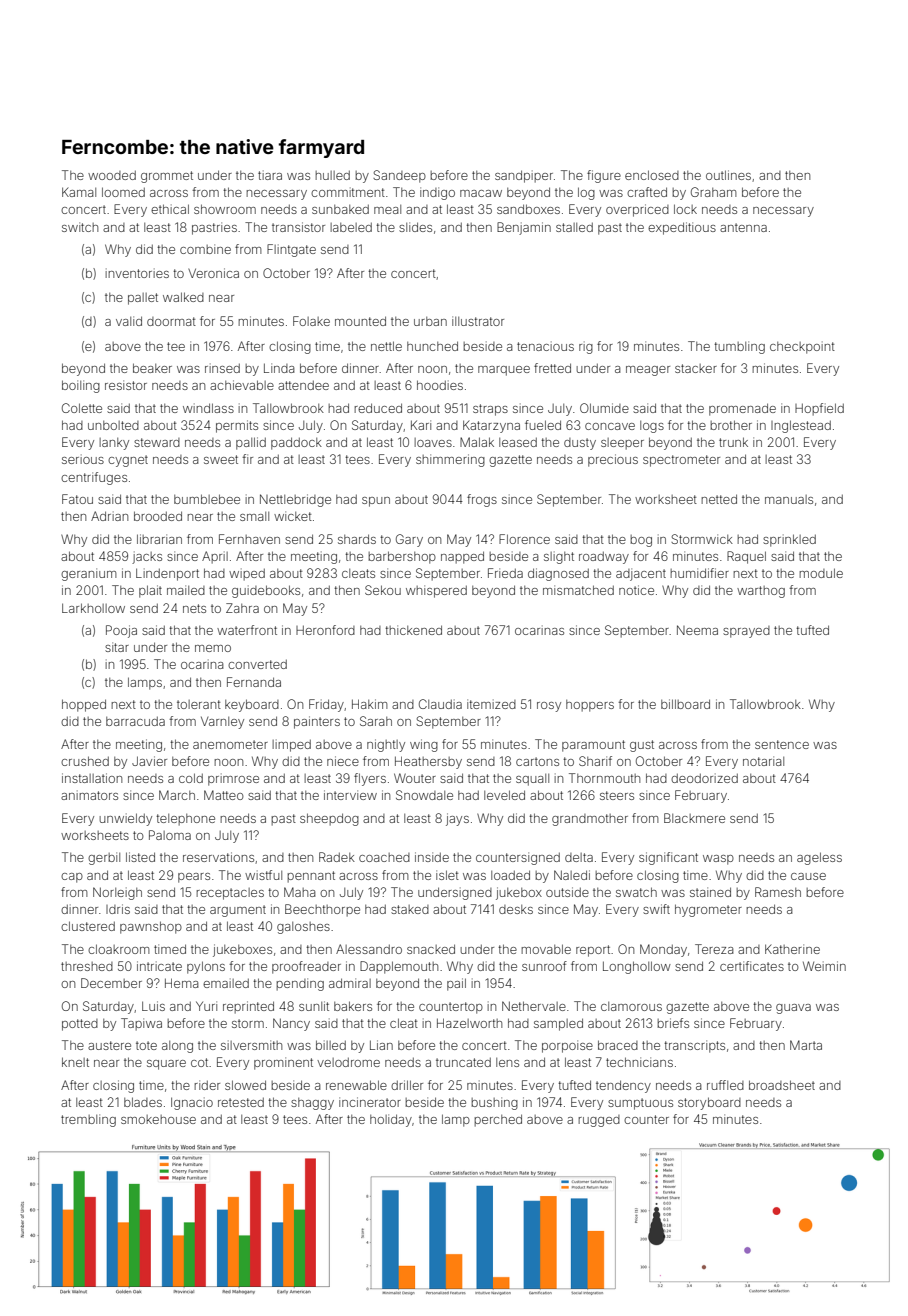  I want to click on switch, so click(80, 227).
